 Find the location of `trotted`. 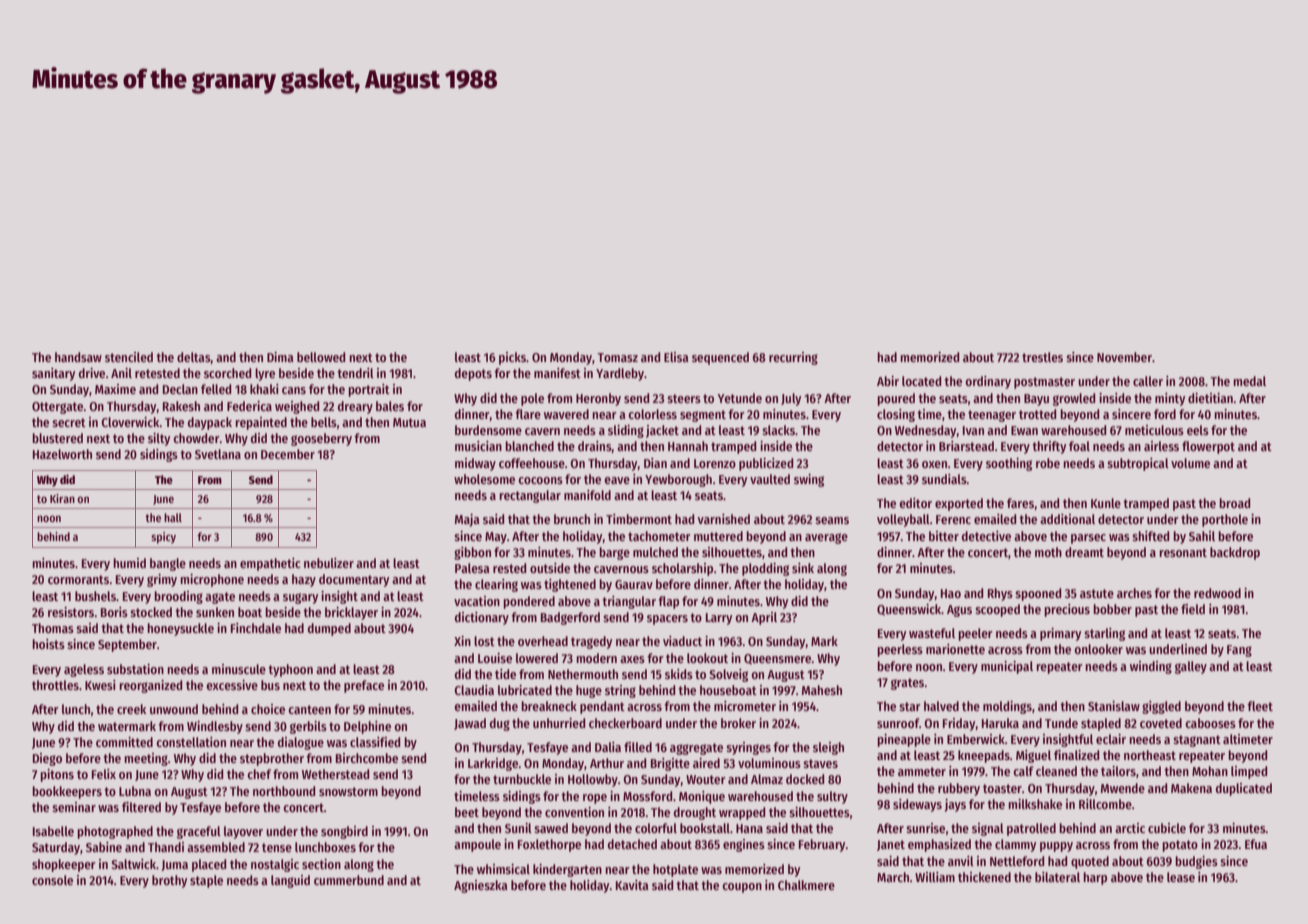

trotted is located at coordinates (1037, 414).
